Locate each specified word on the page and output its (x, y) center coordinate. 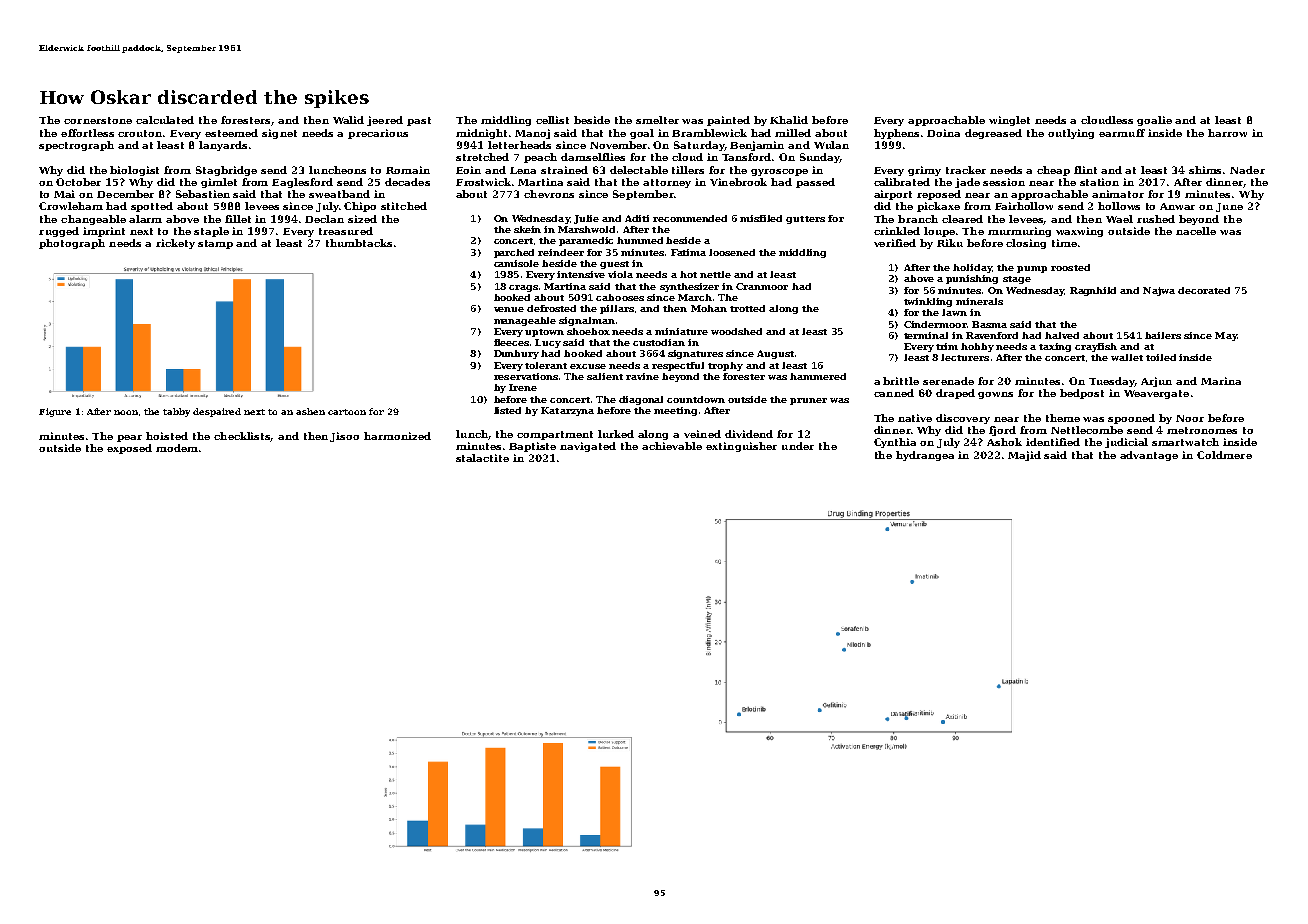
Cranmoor (762, 286)
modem (177, 448)
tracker (966, 170)
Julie (586, 219)
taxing (1055, 347)
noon (126, 412)
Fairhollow (1024, 206)
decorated (1204, 290)
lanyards (223, 146)
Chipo (360, 207)
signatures (695, 354)
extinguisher (741, 447)
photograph (72, 244)
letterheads (519, 145)
